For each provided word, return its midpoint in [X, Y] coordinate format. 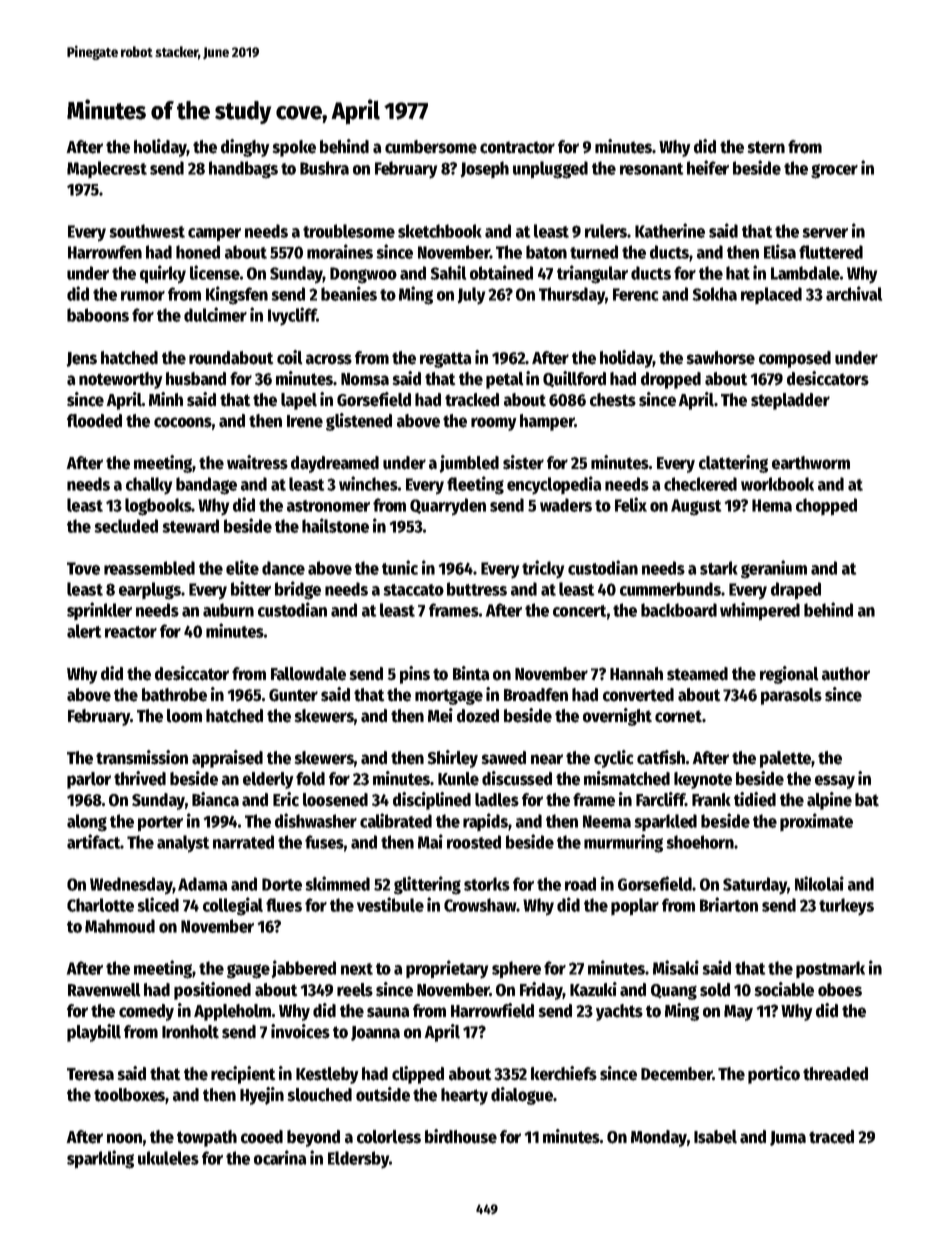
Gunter [293, 695]
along [87, 823]
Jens [82, 359]
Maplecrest [107, 169]
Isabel [715, 1137]
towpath [207, 1138]
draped [796, 591]
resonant [652, 169]
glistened [359, 422]
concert [580, 611]
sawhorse [720, 358]
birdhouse [461, 1136]
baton [546, 252]
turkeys [846, 907]
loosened [335, 800]
